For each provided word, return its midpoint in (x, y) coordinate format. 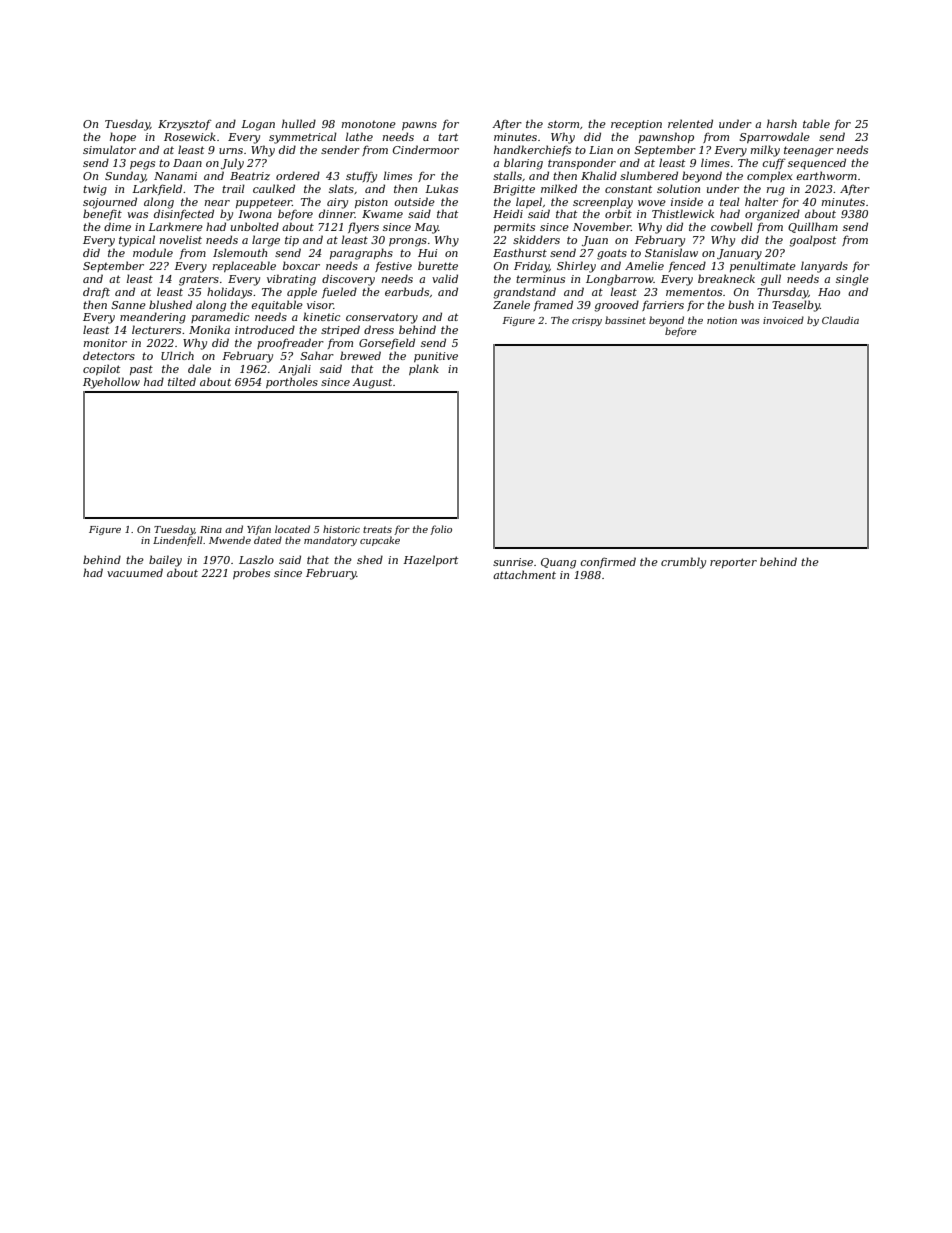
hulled (299, 123)
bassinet (625, 320)
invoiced (783, 320)
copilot (101, 369)
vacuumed (135, 572)
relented (690, 123)
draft (96, 292)
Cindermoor (426, 149)
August (372, 383)
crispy (587, 321)
